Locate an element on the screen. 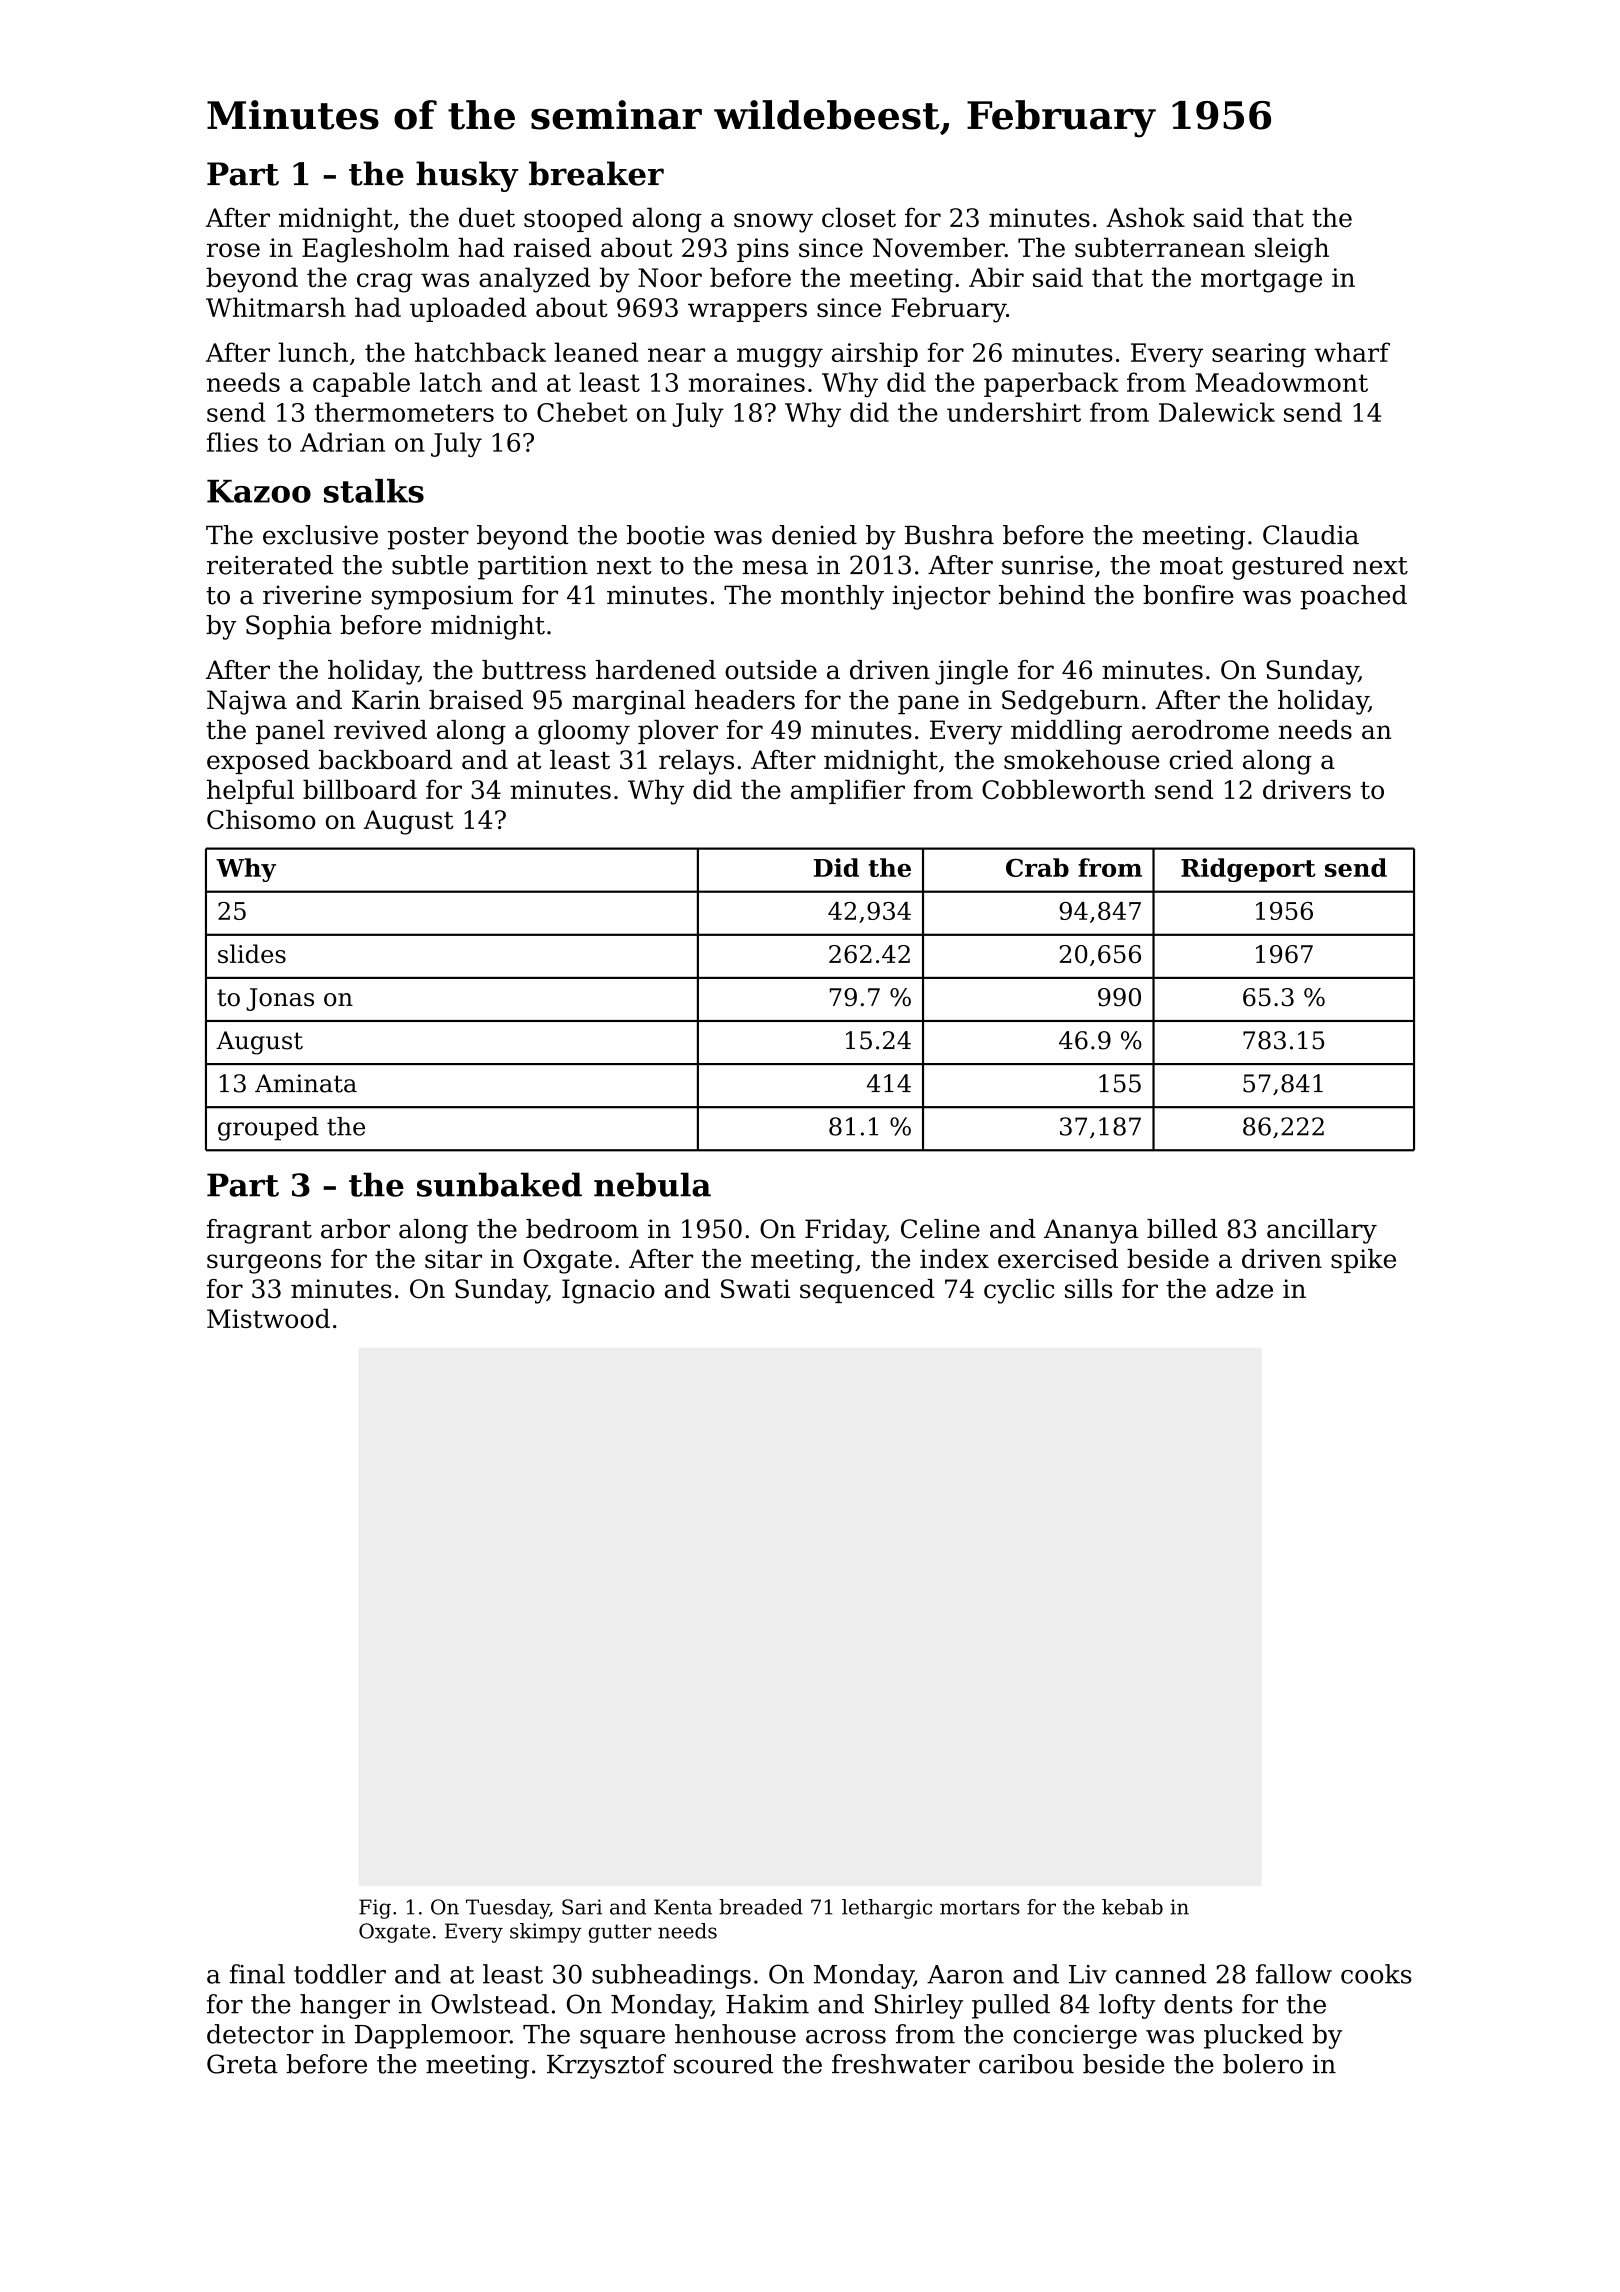  Dalewick is located at coordinates (1217, 412).
